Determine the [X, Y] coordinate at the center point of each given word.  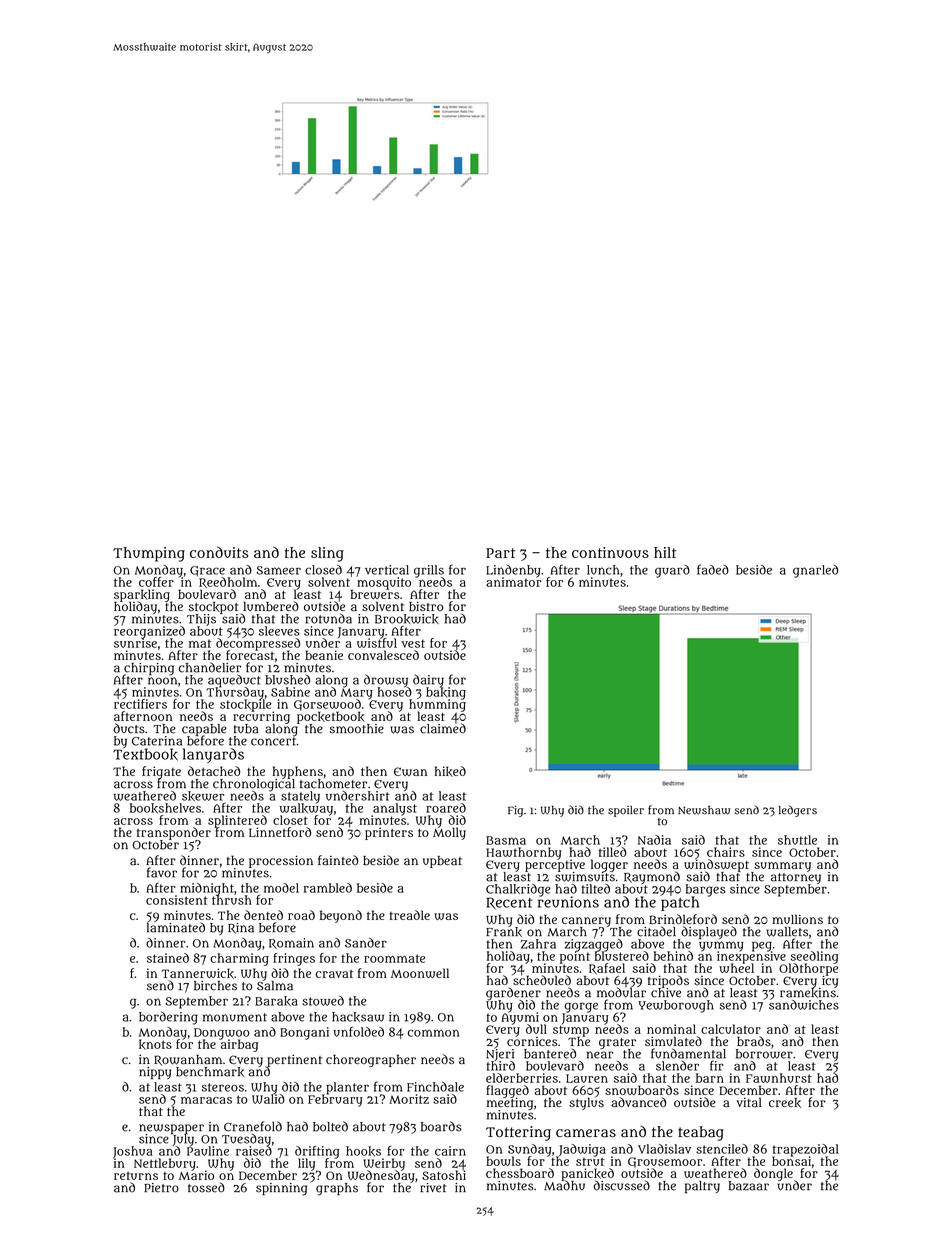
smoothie [357, 729]
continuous [610, 552]
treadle [409, 915]
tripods [668, 981]
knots [155, 1044]
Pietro [161, 1188]
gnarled [815, 571]
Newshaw [704, 810]
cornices [532, 1041]
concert [273, 741]
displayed [709, 932]
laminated [176, 928]
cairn [450, 1151]
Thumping [149, 554]
